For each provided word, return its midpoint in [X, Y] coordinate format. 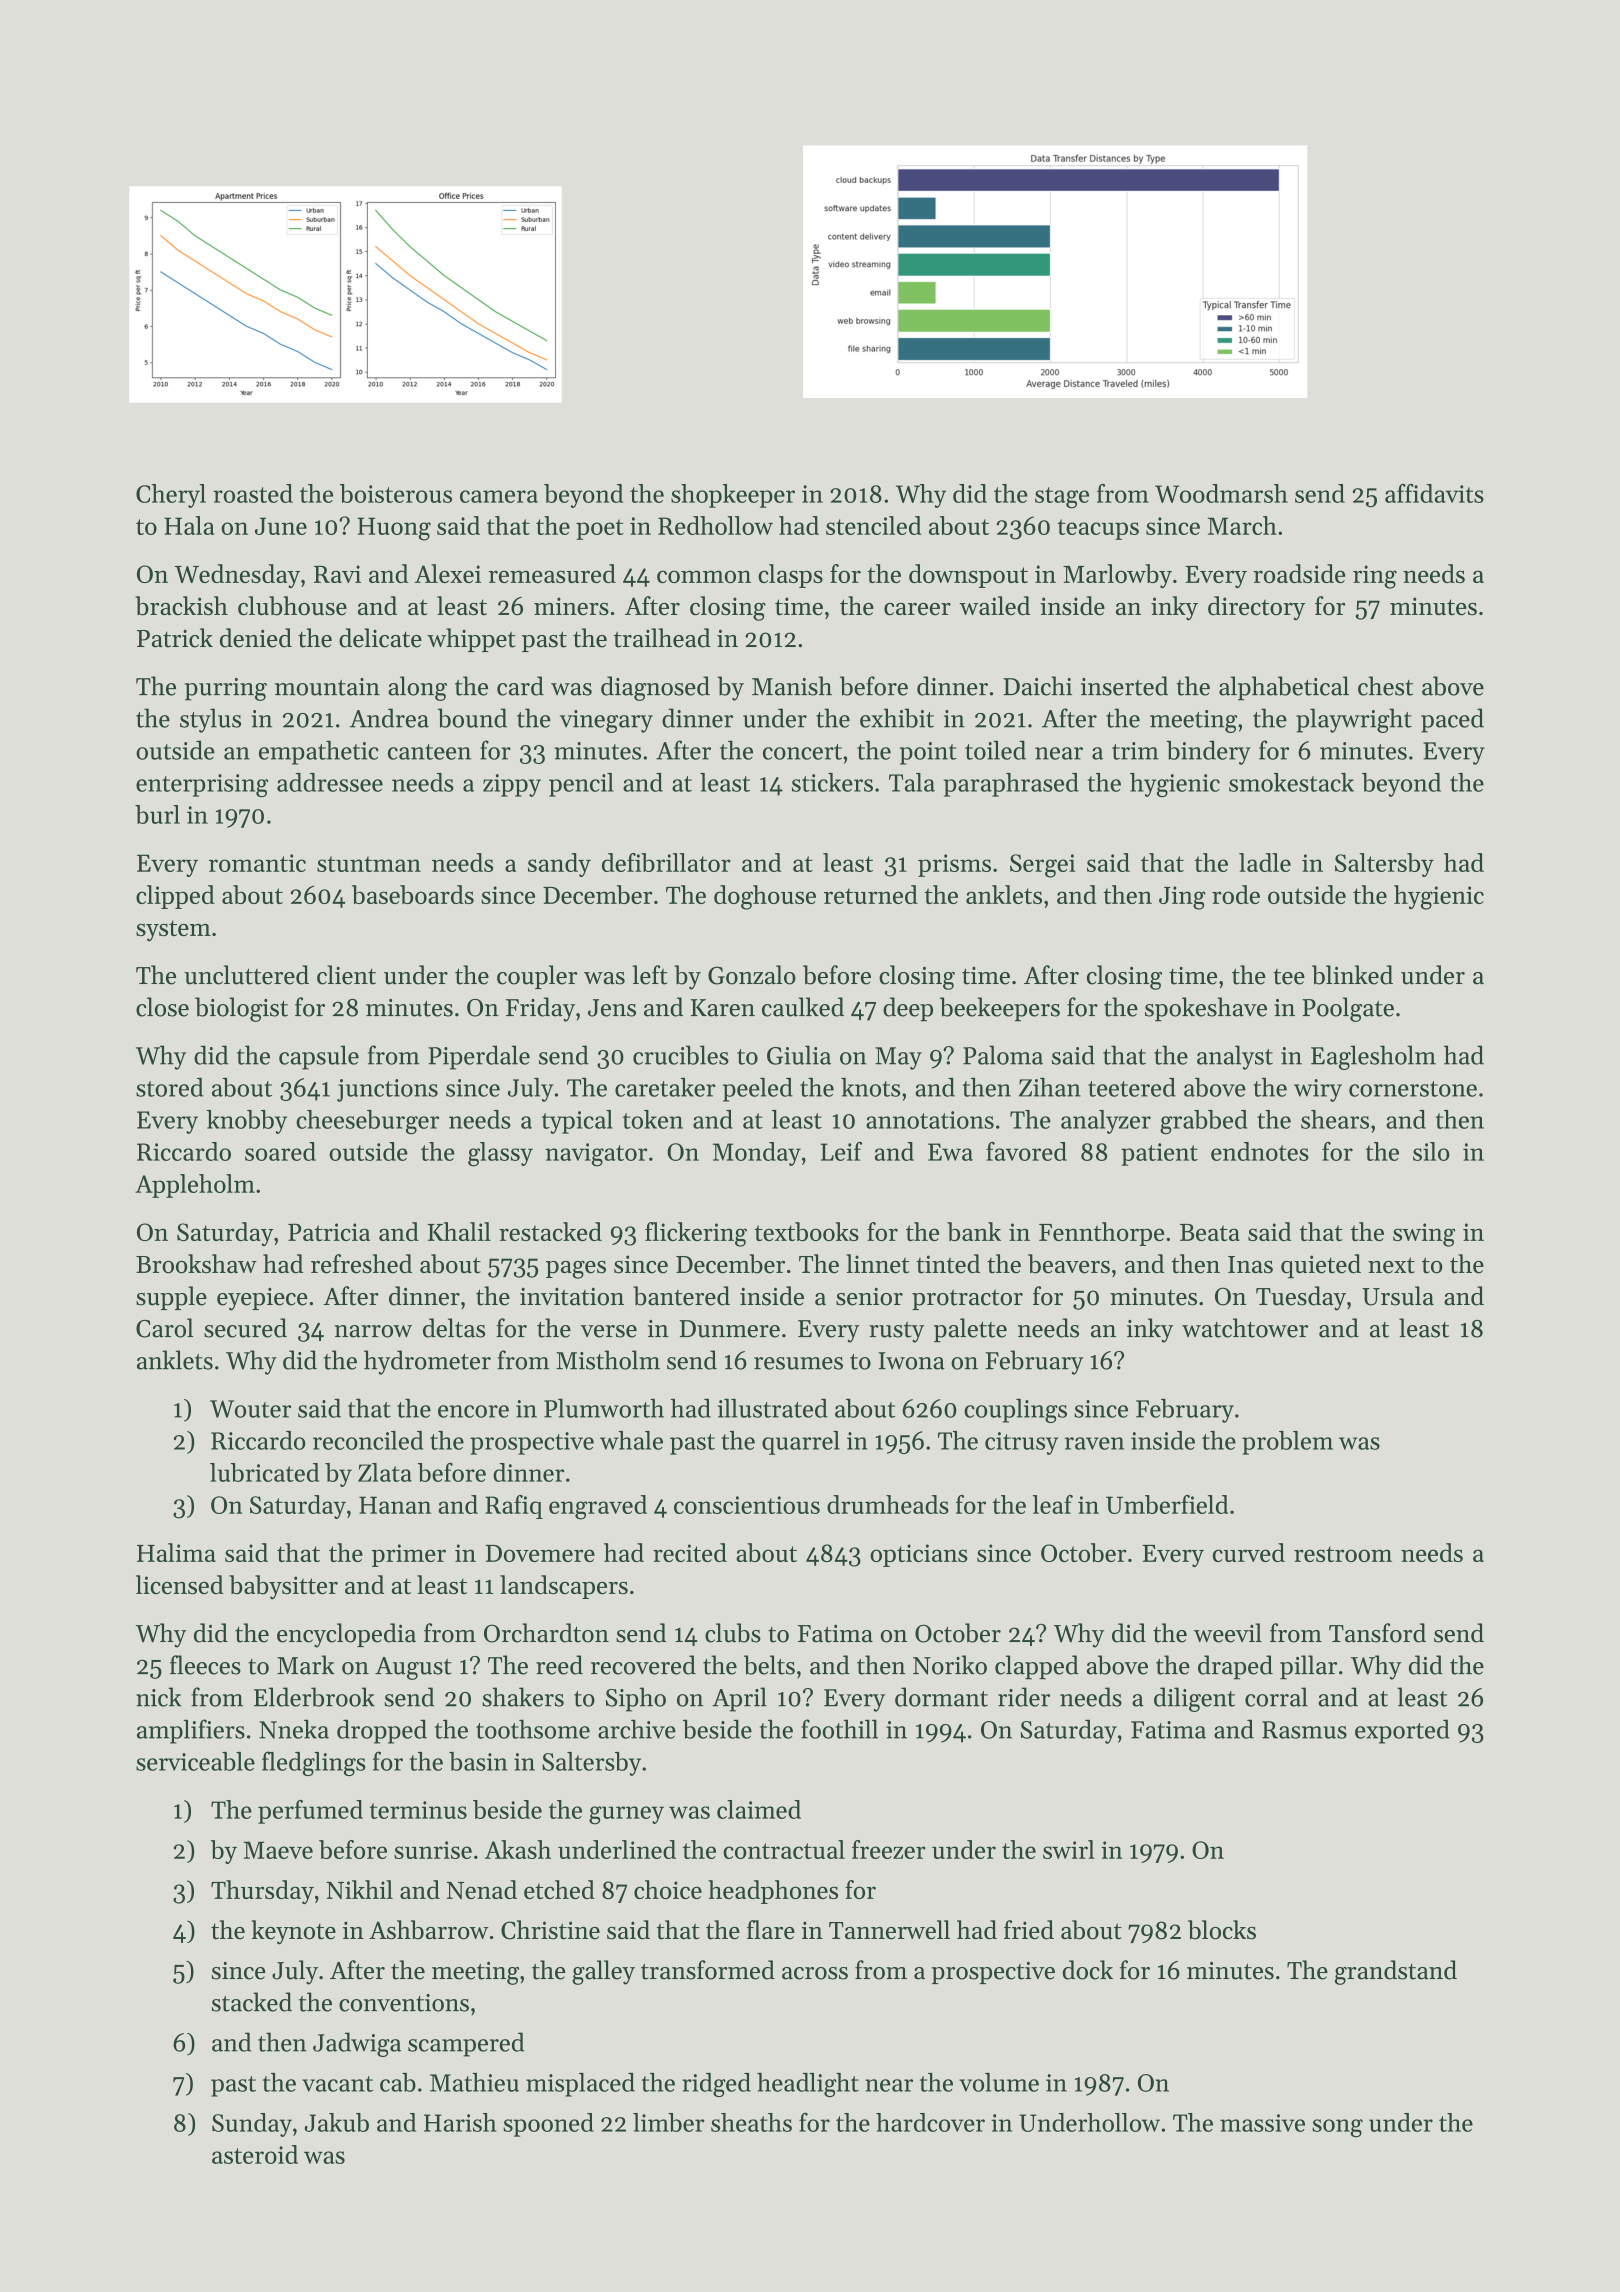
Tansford [1377, 1633]
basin [478, 1761]
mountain [327, 687]
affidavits [1434, 493]
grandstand [1396, 1972]
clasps [790, 576]
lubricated [264, 1472]
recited [690, 1552]
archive [637, 1729]
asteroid [255, 2154]
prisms [954, 865]
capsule [319, 1057]
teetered [1132, 1087]
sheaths [751, 2122]
